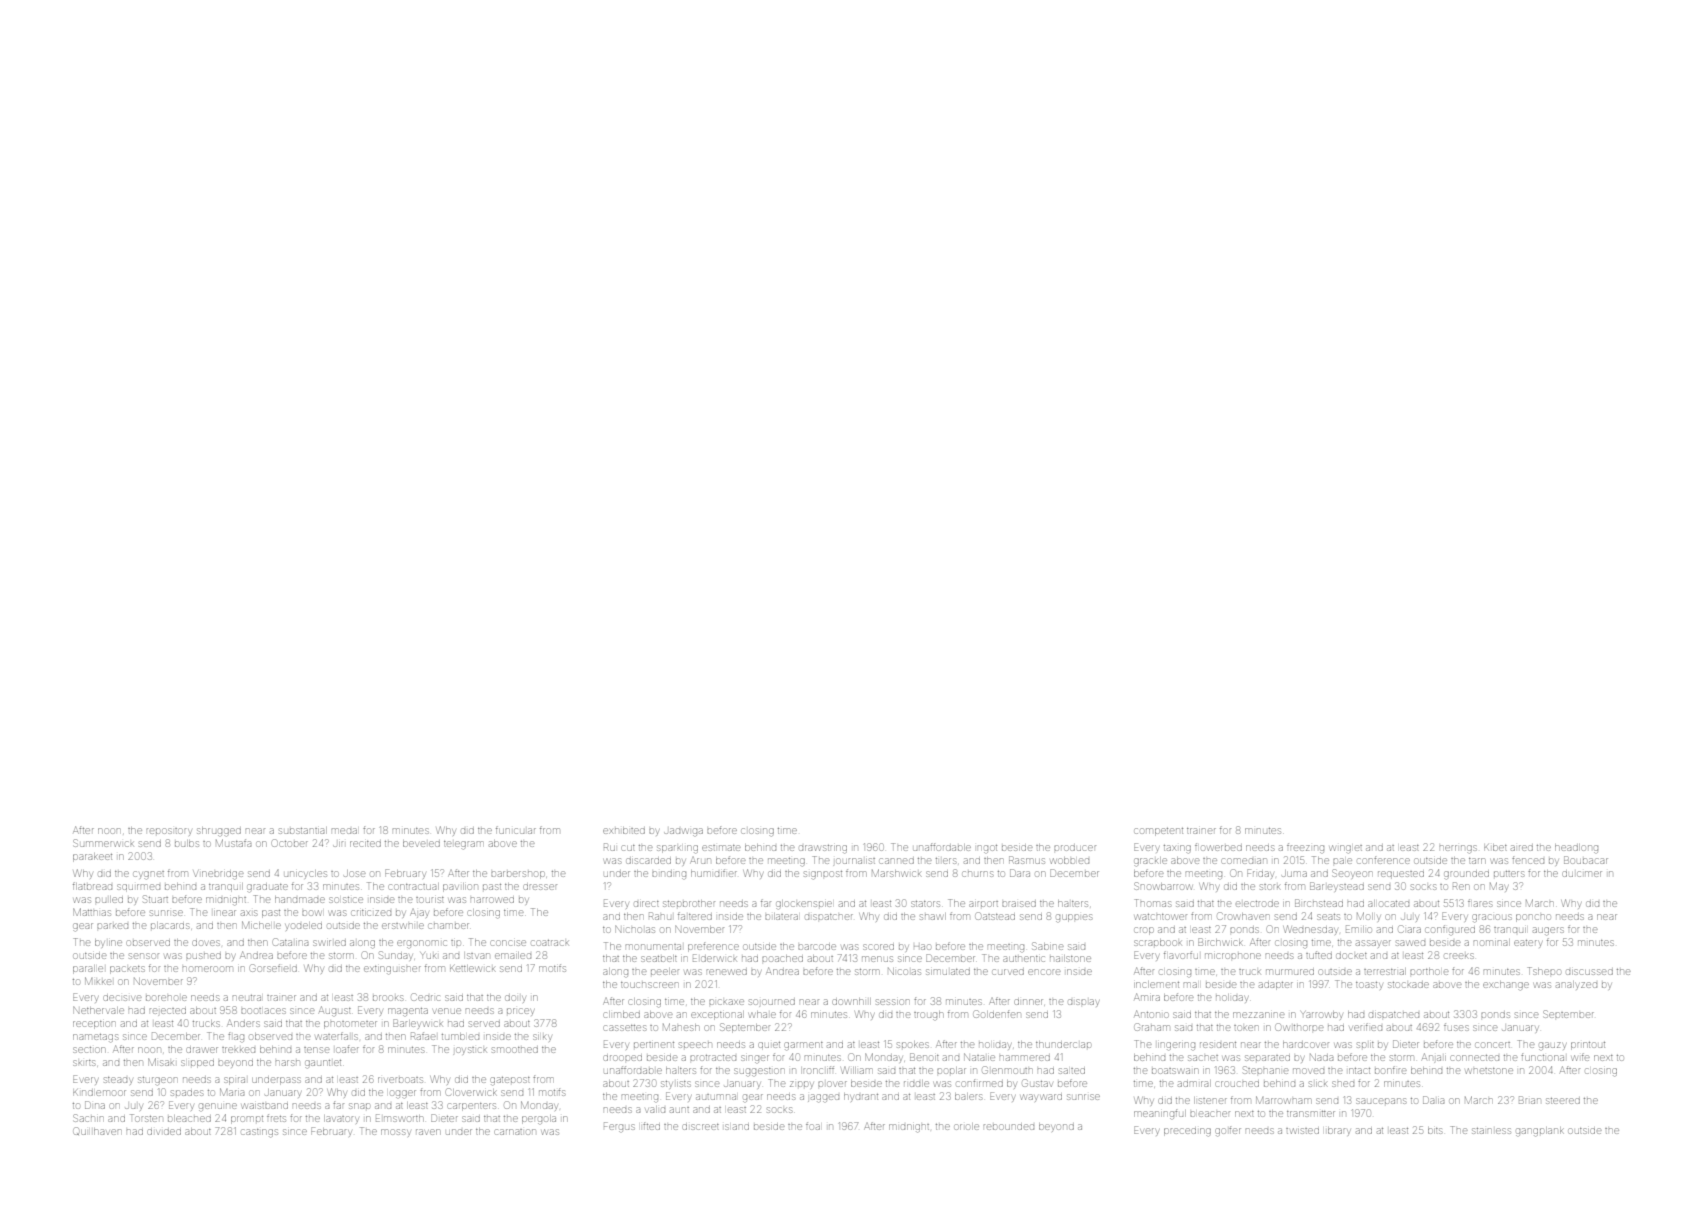 This page has width=1705, height=1206. What do you see at coordinates (513, 955) in the page?
I see `emailed` at bounding box center [513, 955].
